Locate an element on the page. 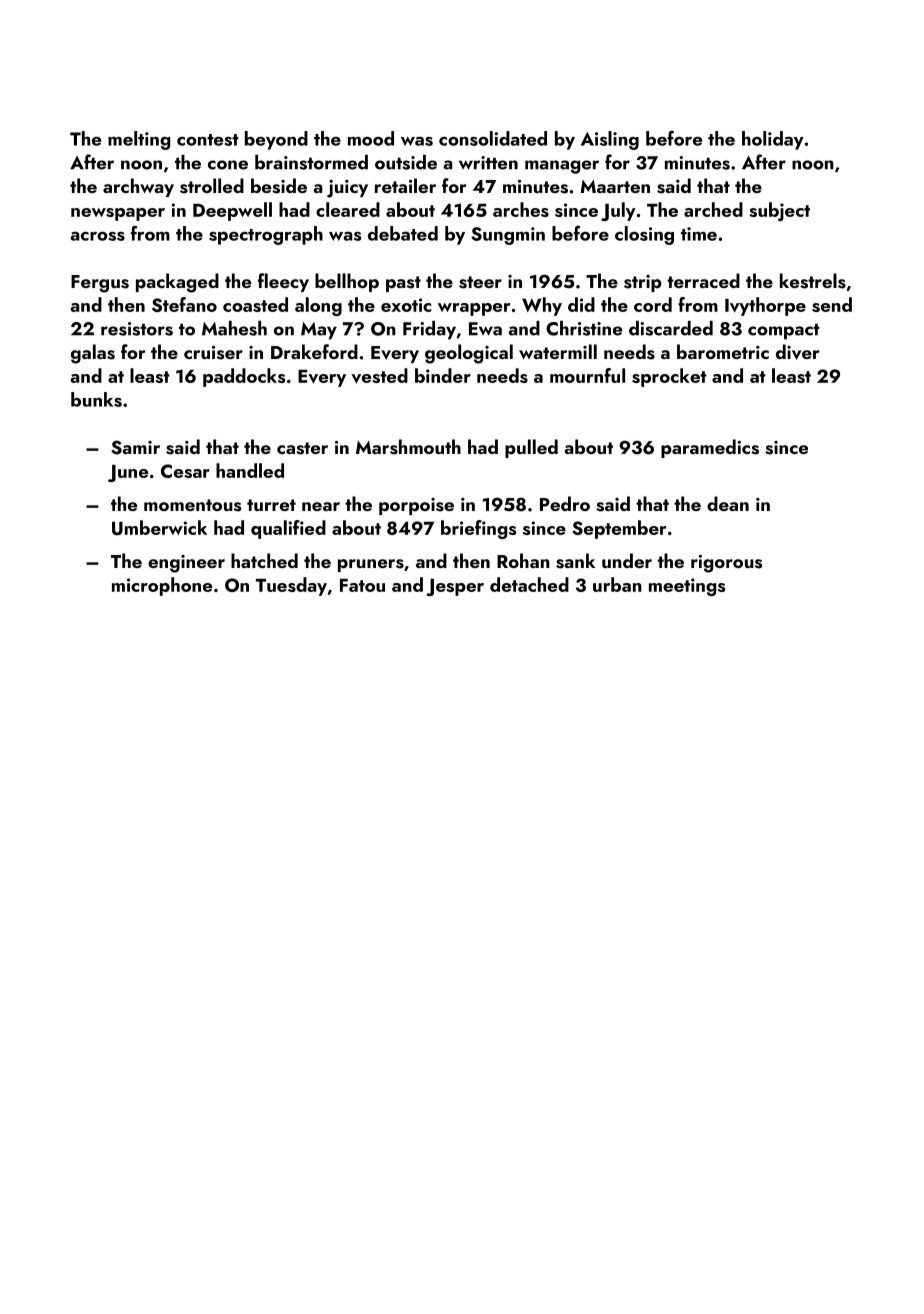 The image size is (924, 1314). holiday is located at coordinates (773, 140).
